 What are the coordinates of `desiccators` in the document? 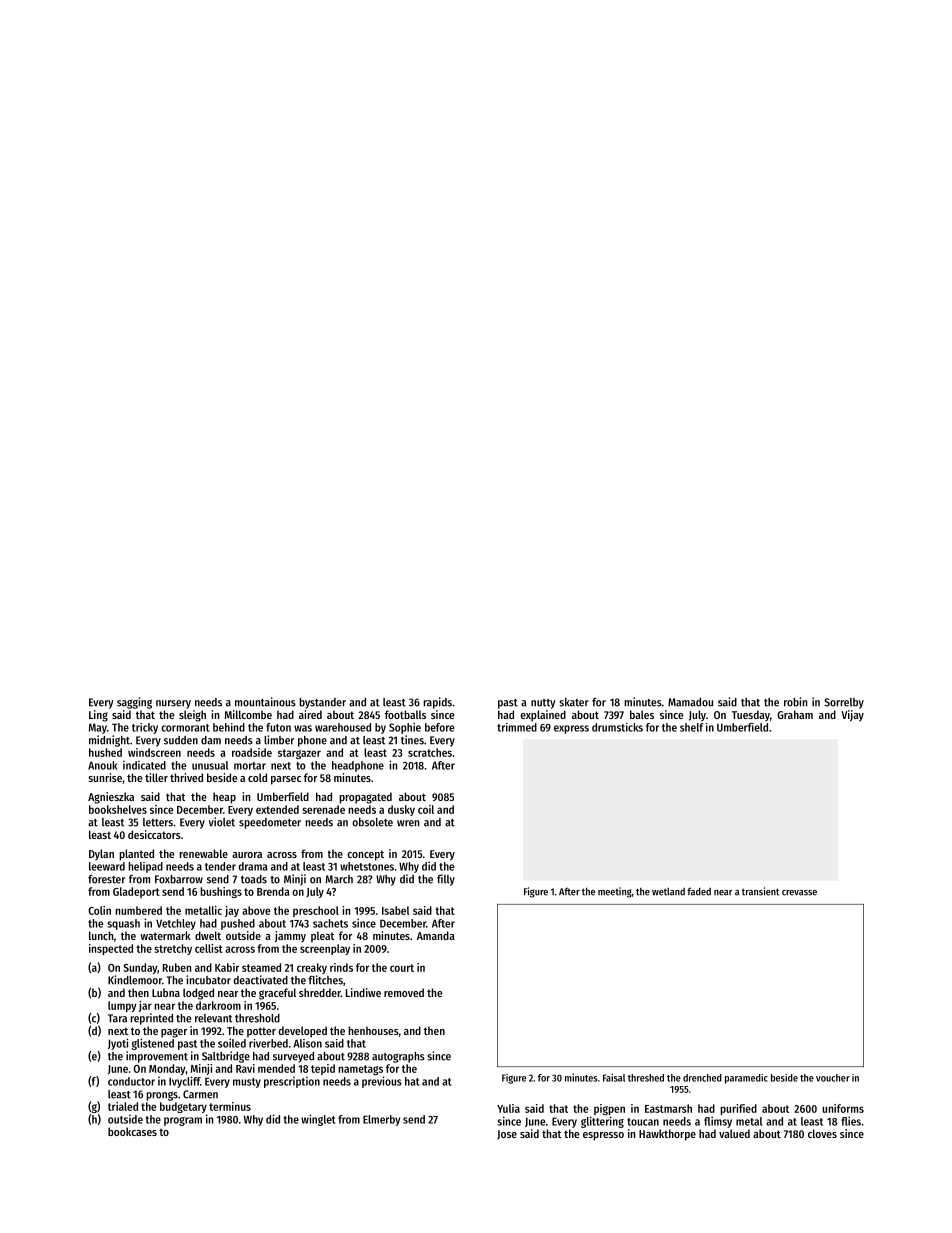 It's located at (154, 834).
